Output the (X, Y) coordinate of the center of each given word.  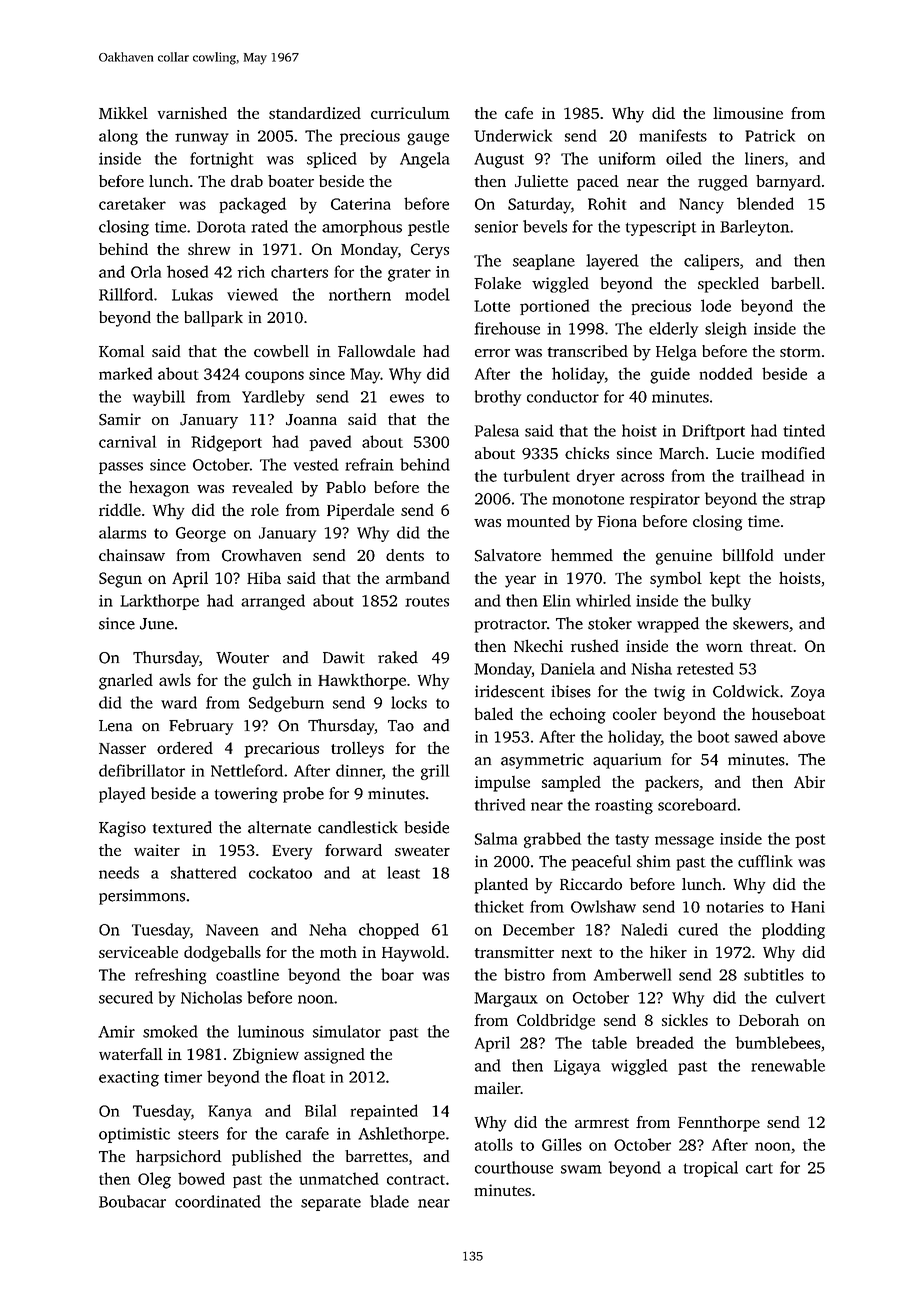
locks (409, 702)
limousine (748, 113)
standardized (315, 113)
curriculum (410, 113)
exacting (129, 1079)
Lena (115, 726)
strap (807, 501)
